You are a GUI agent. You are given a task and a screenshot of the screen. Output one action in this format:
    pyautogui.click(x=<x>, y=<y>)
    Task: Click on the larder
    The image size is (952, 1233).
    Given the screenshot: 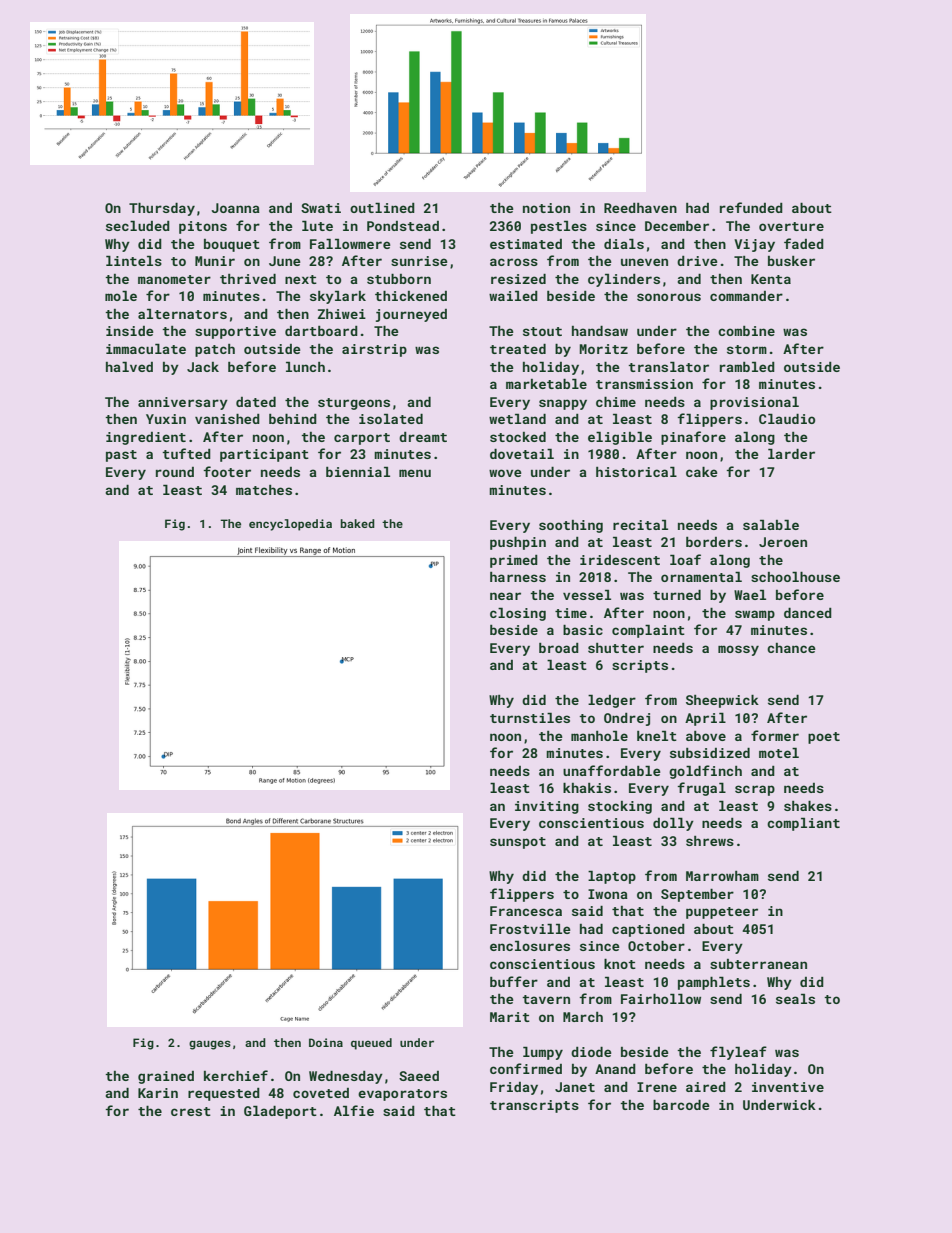 What is the action you would take?
    pyautogui.click(x=791, y=454)
